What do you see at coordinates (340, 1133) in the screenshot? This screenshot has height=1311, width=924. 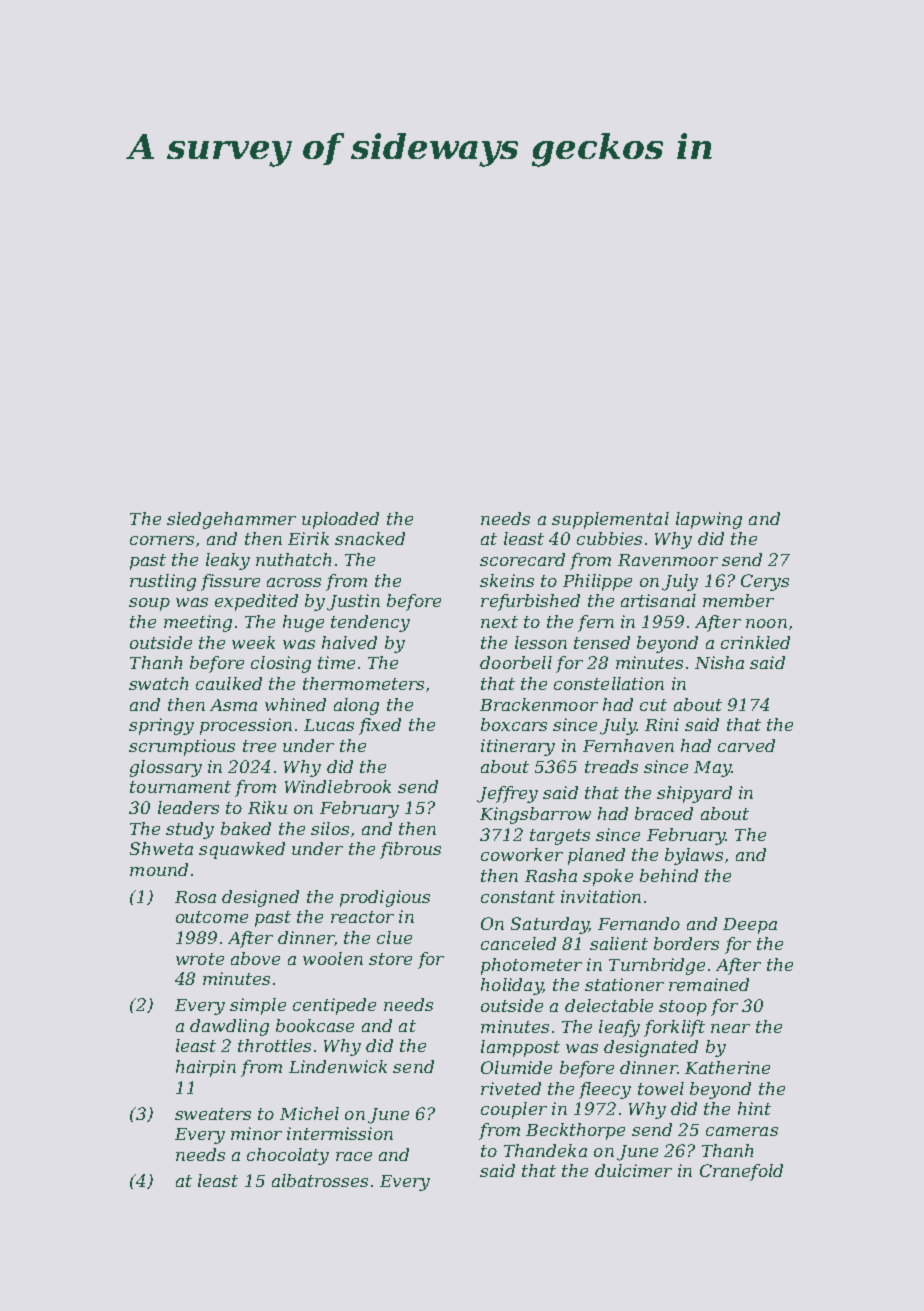 I see `intermission` at bounding box center [340, 1133].
